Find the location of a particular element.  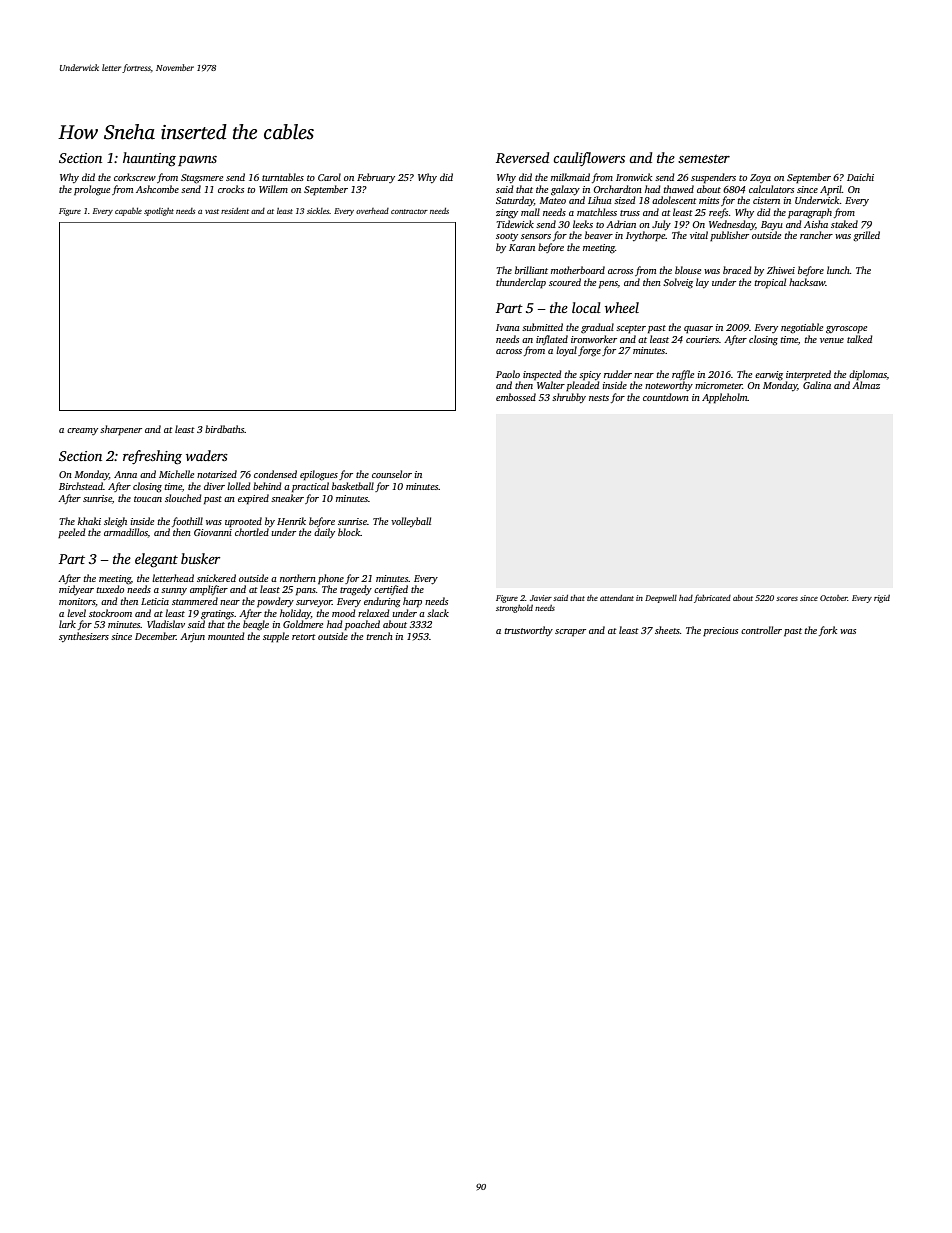

Appleholm is located at coordinates (725, 398).
